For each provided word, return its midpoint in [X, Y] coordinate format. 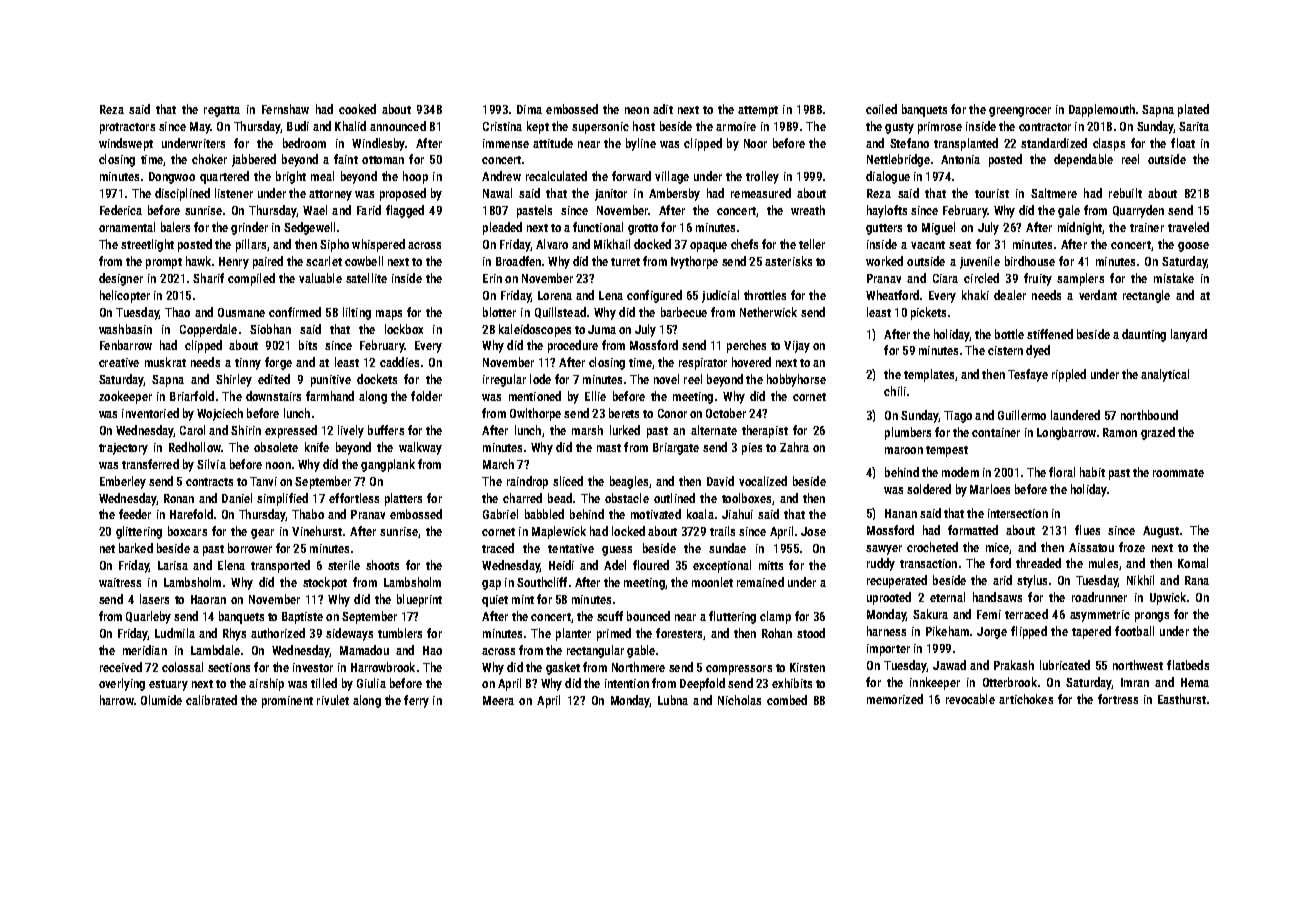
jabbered [254, 160]
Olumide [161, 700]
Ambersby [674, 194]
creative [119, 362]
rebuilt [1125, 193]
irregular [504, 380]
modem [960, 472]
